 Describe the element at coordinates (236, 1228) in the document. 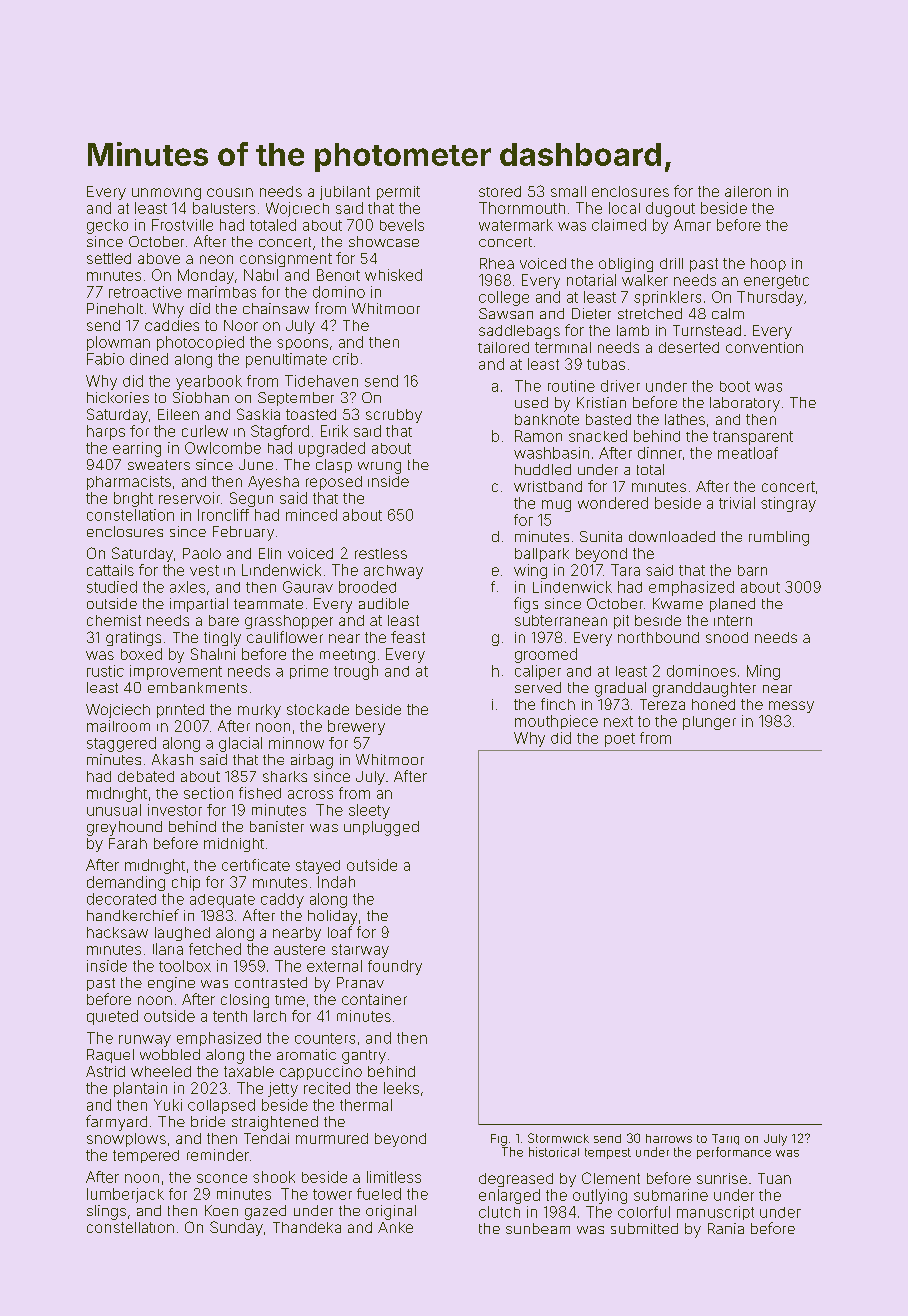

I see `Sunday` at that location.
